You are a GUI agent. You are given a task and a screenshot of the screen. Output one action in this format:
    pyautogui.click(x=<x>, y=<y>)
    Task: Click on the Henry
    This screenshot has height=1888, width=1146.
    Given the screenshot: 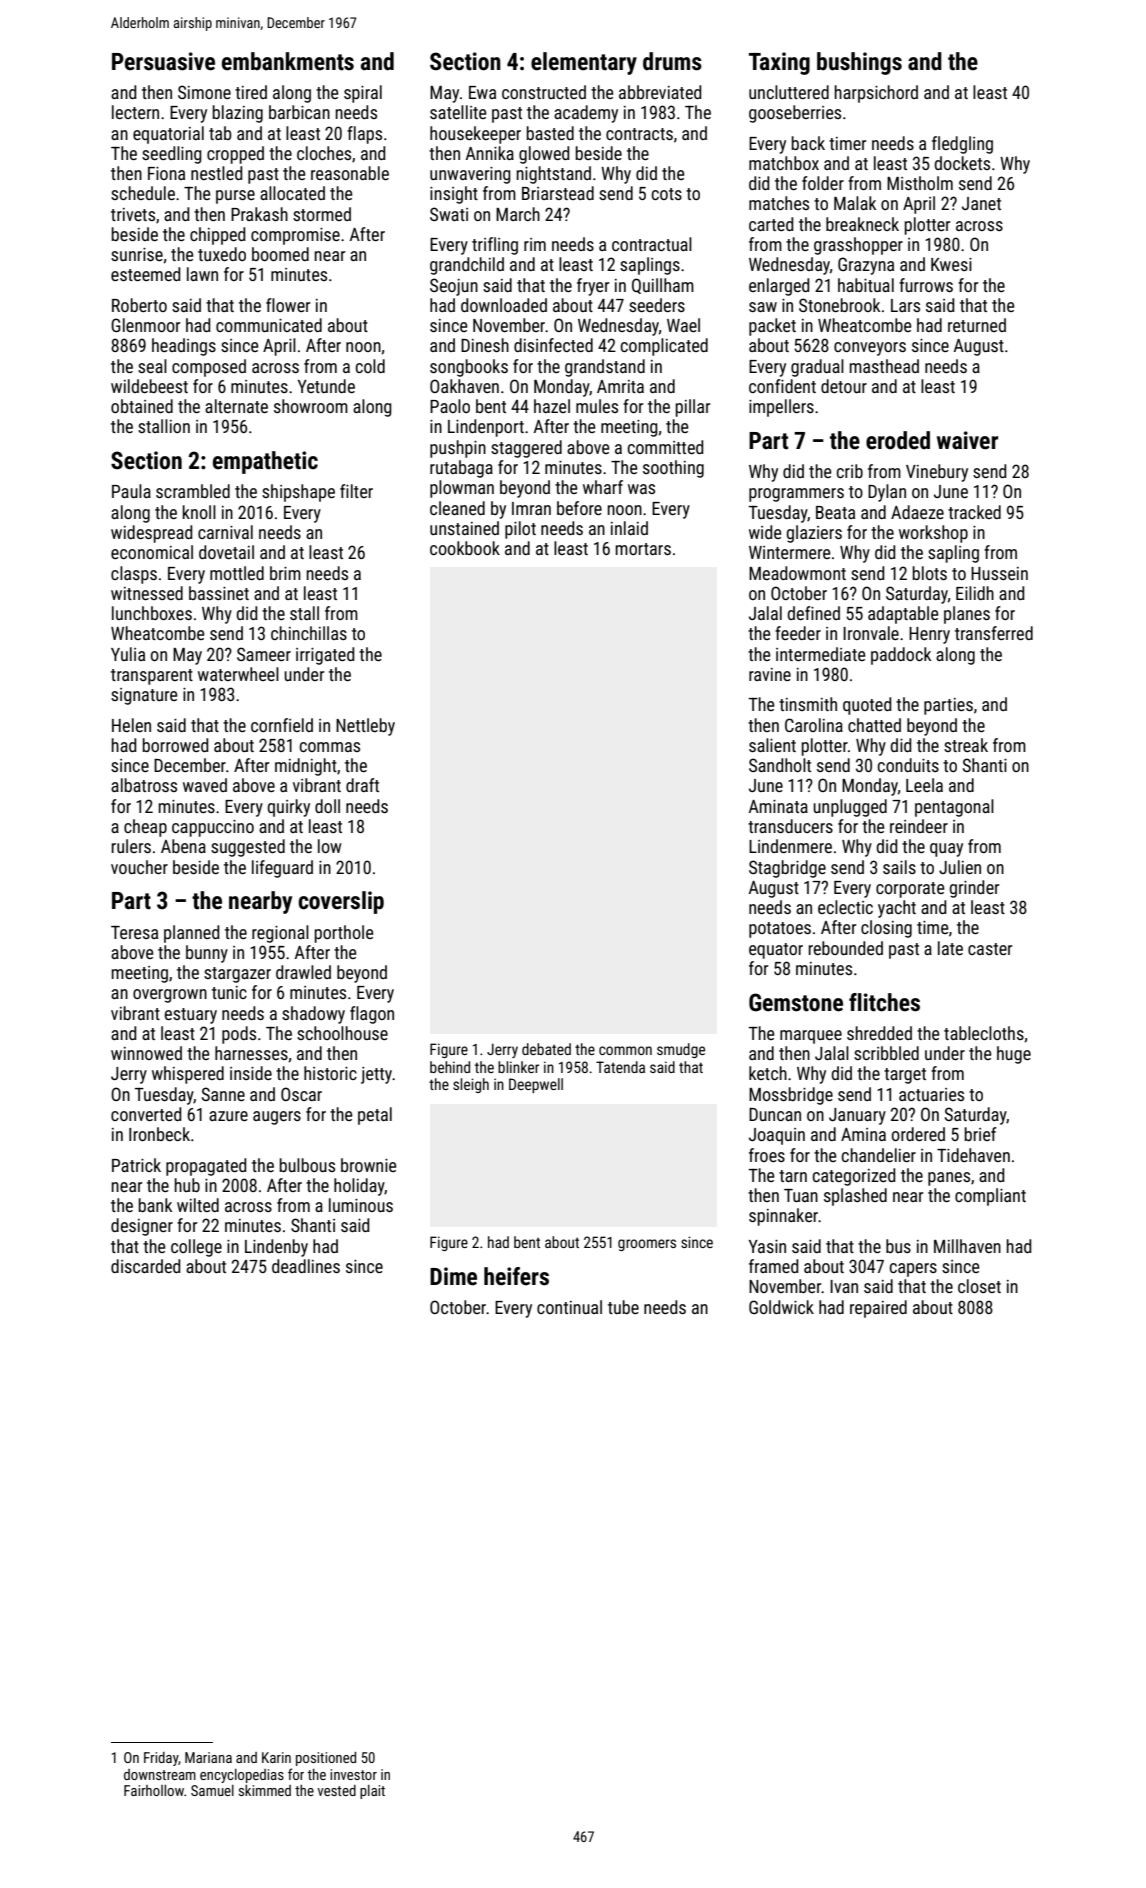 What is the action you would take?
    pyautogui.click(x=929, y=635)
